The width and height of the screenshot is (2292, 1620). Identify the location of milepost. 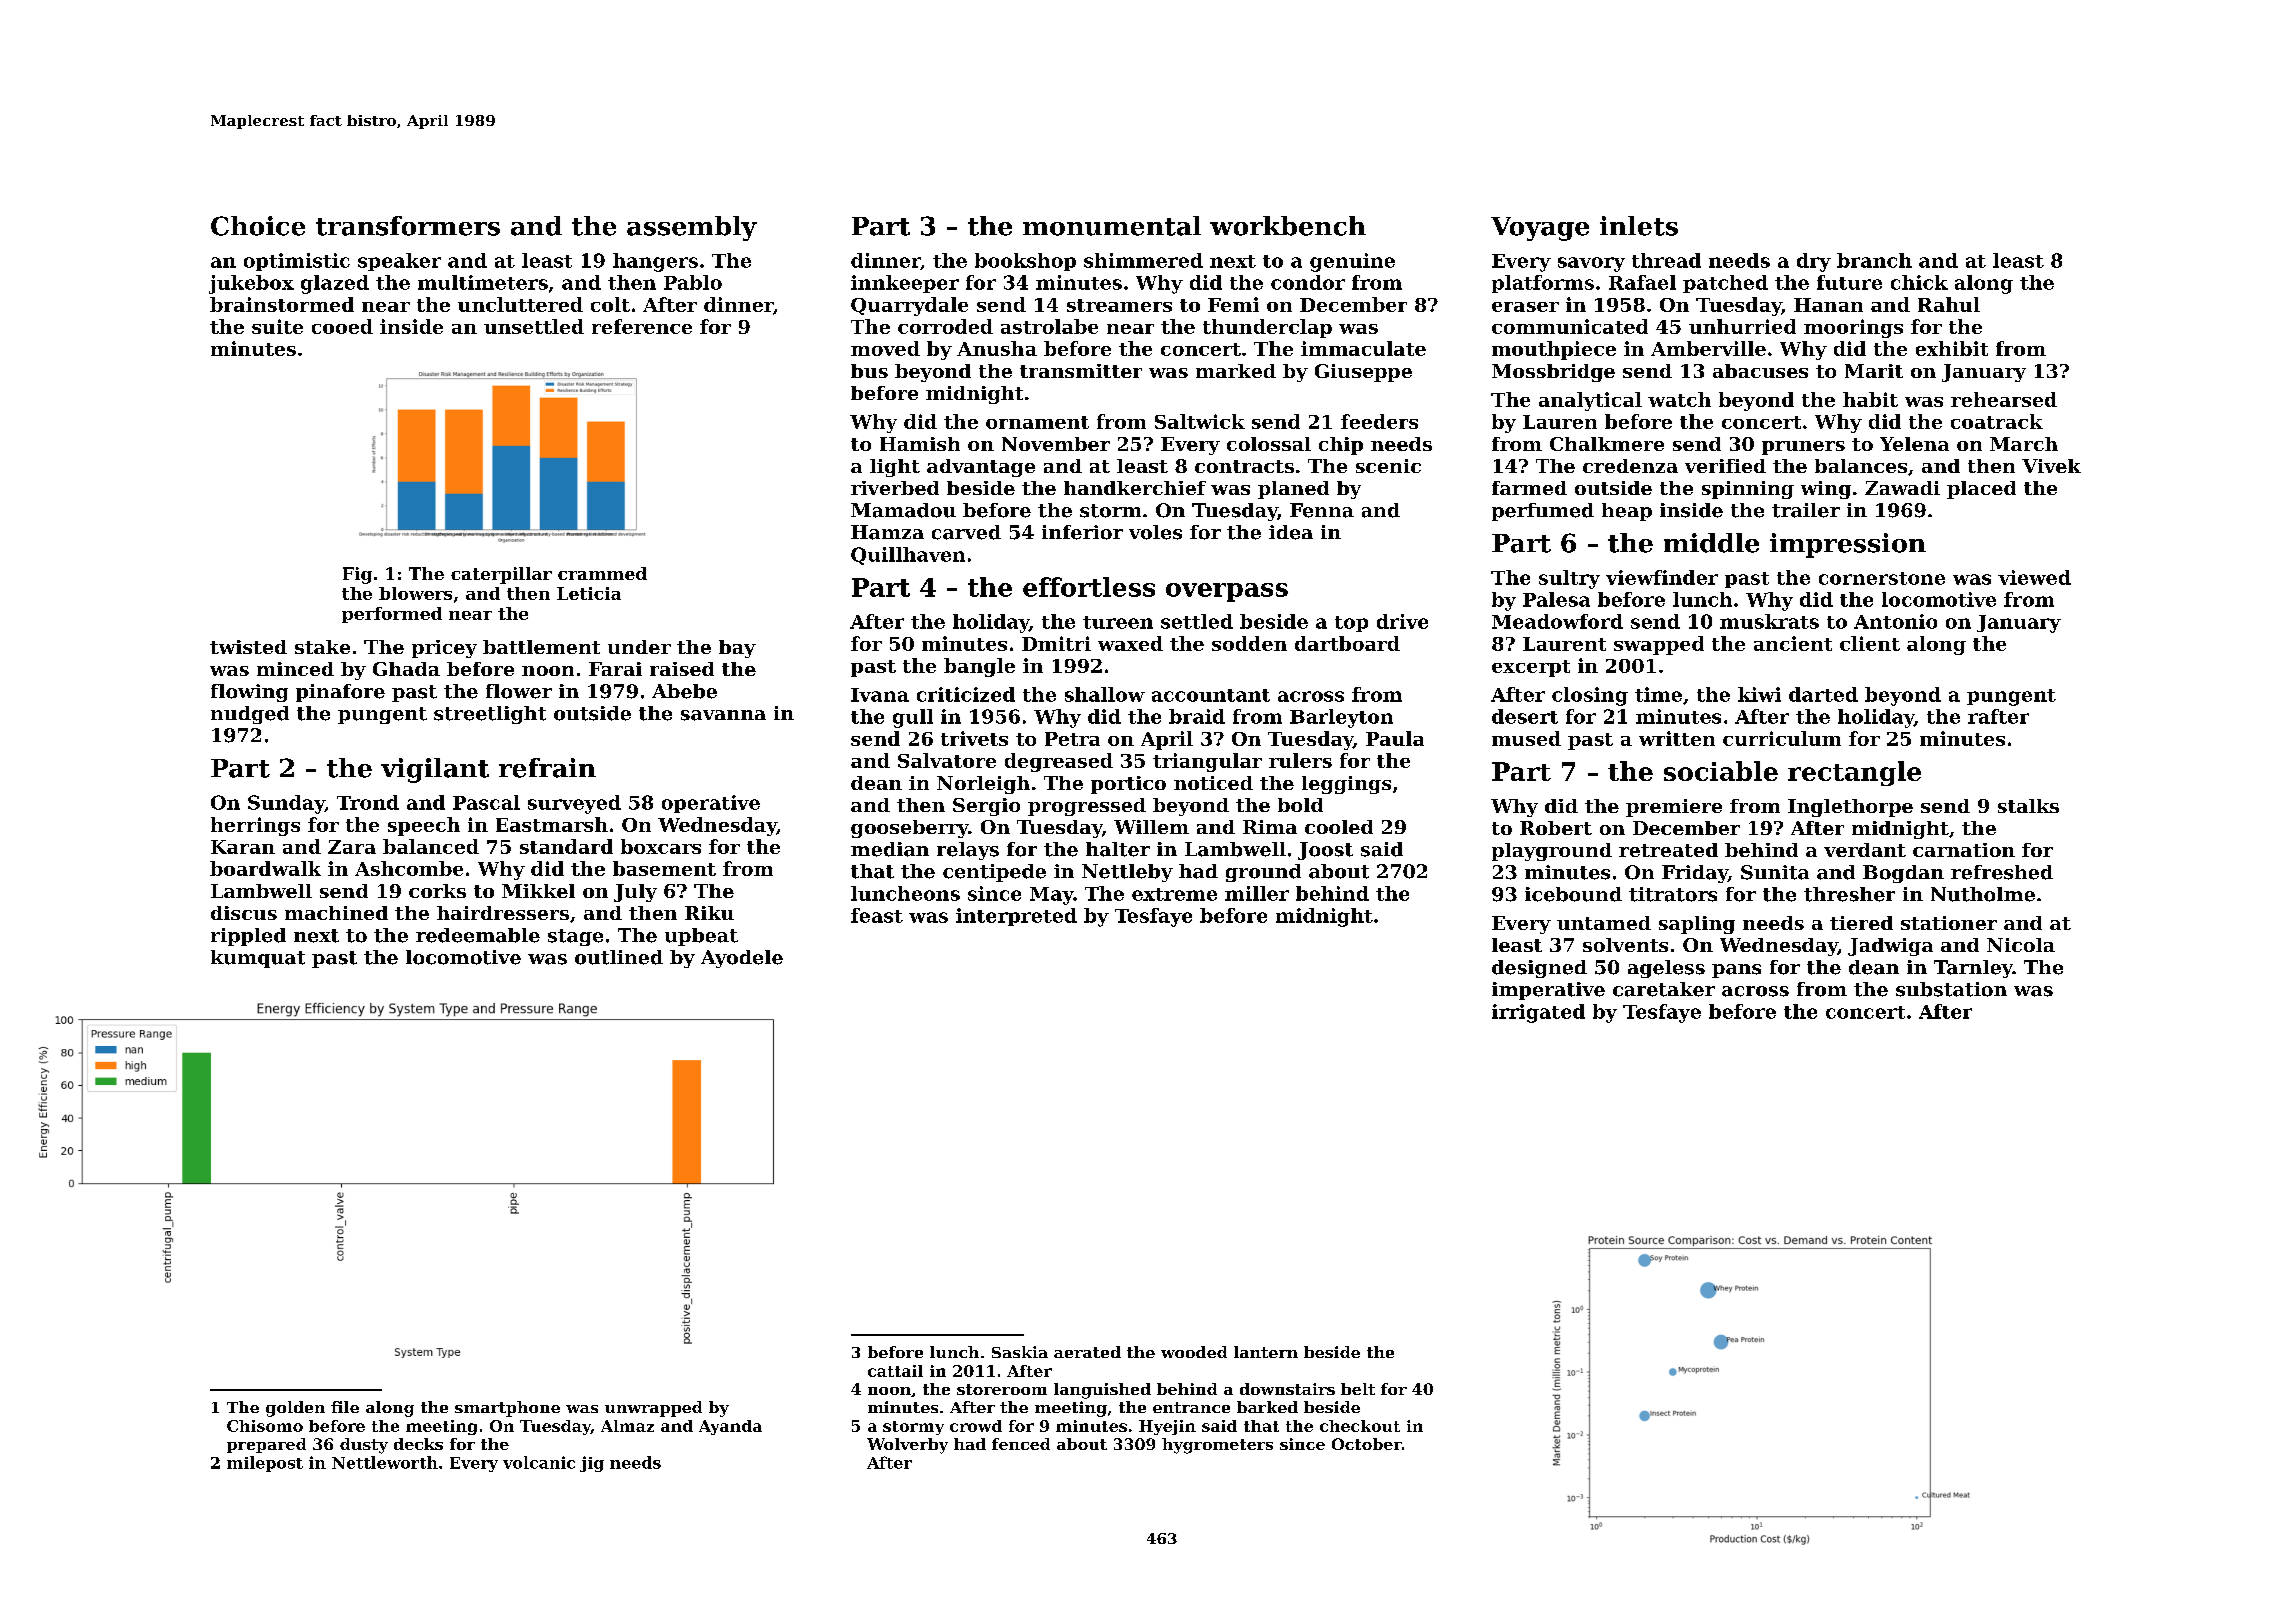
(265, 1464).
